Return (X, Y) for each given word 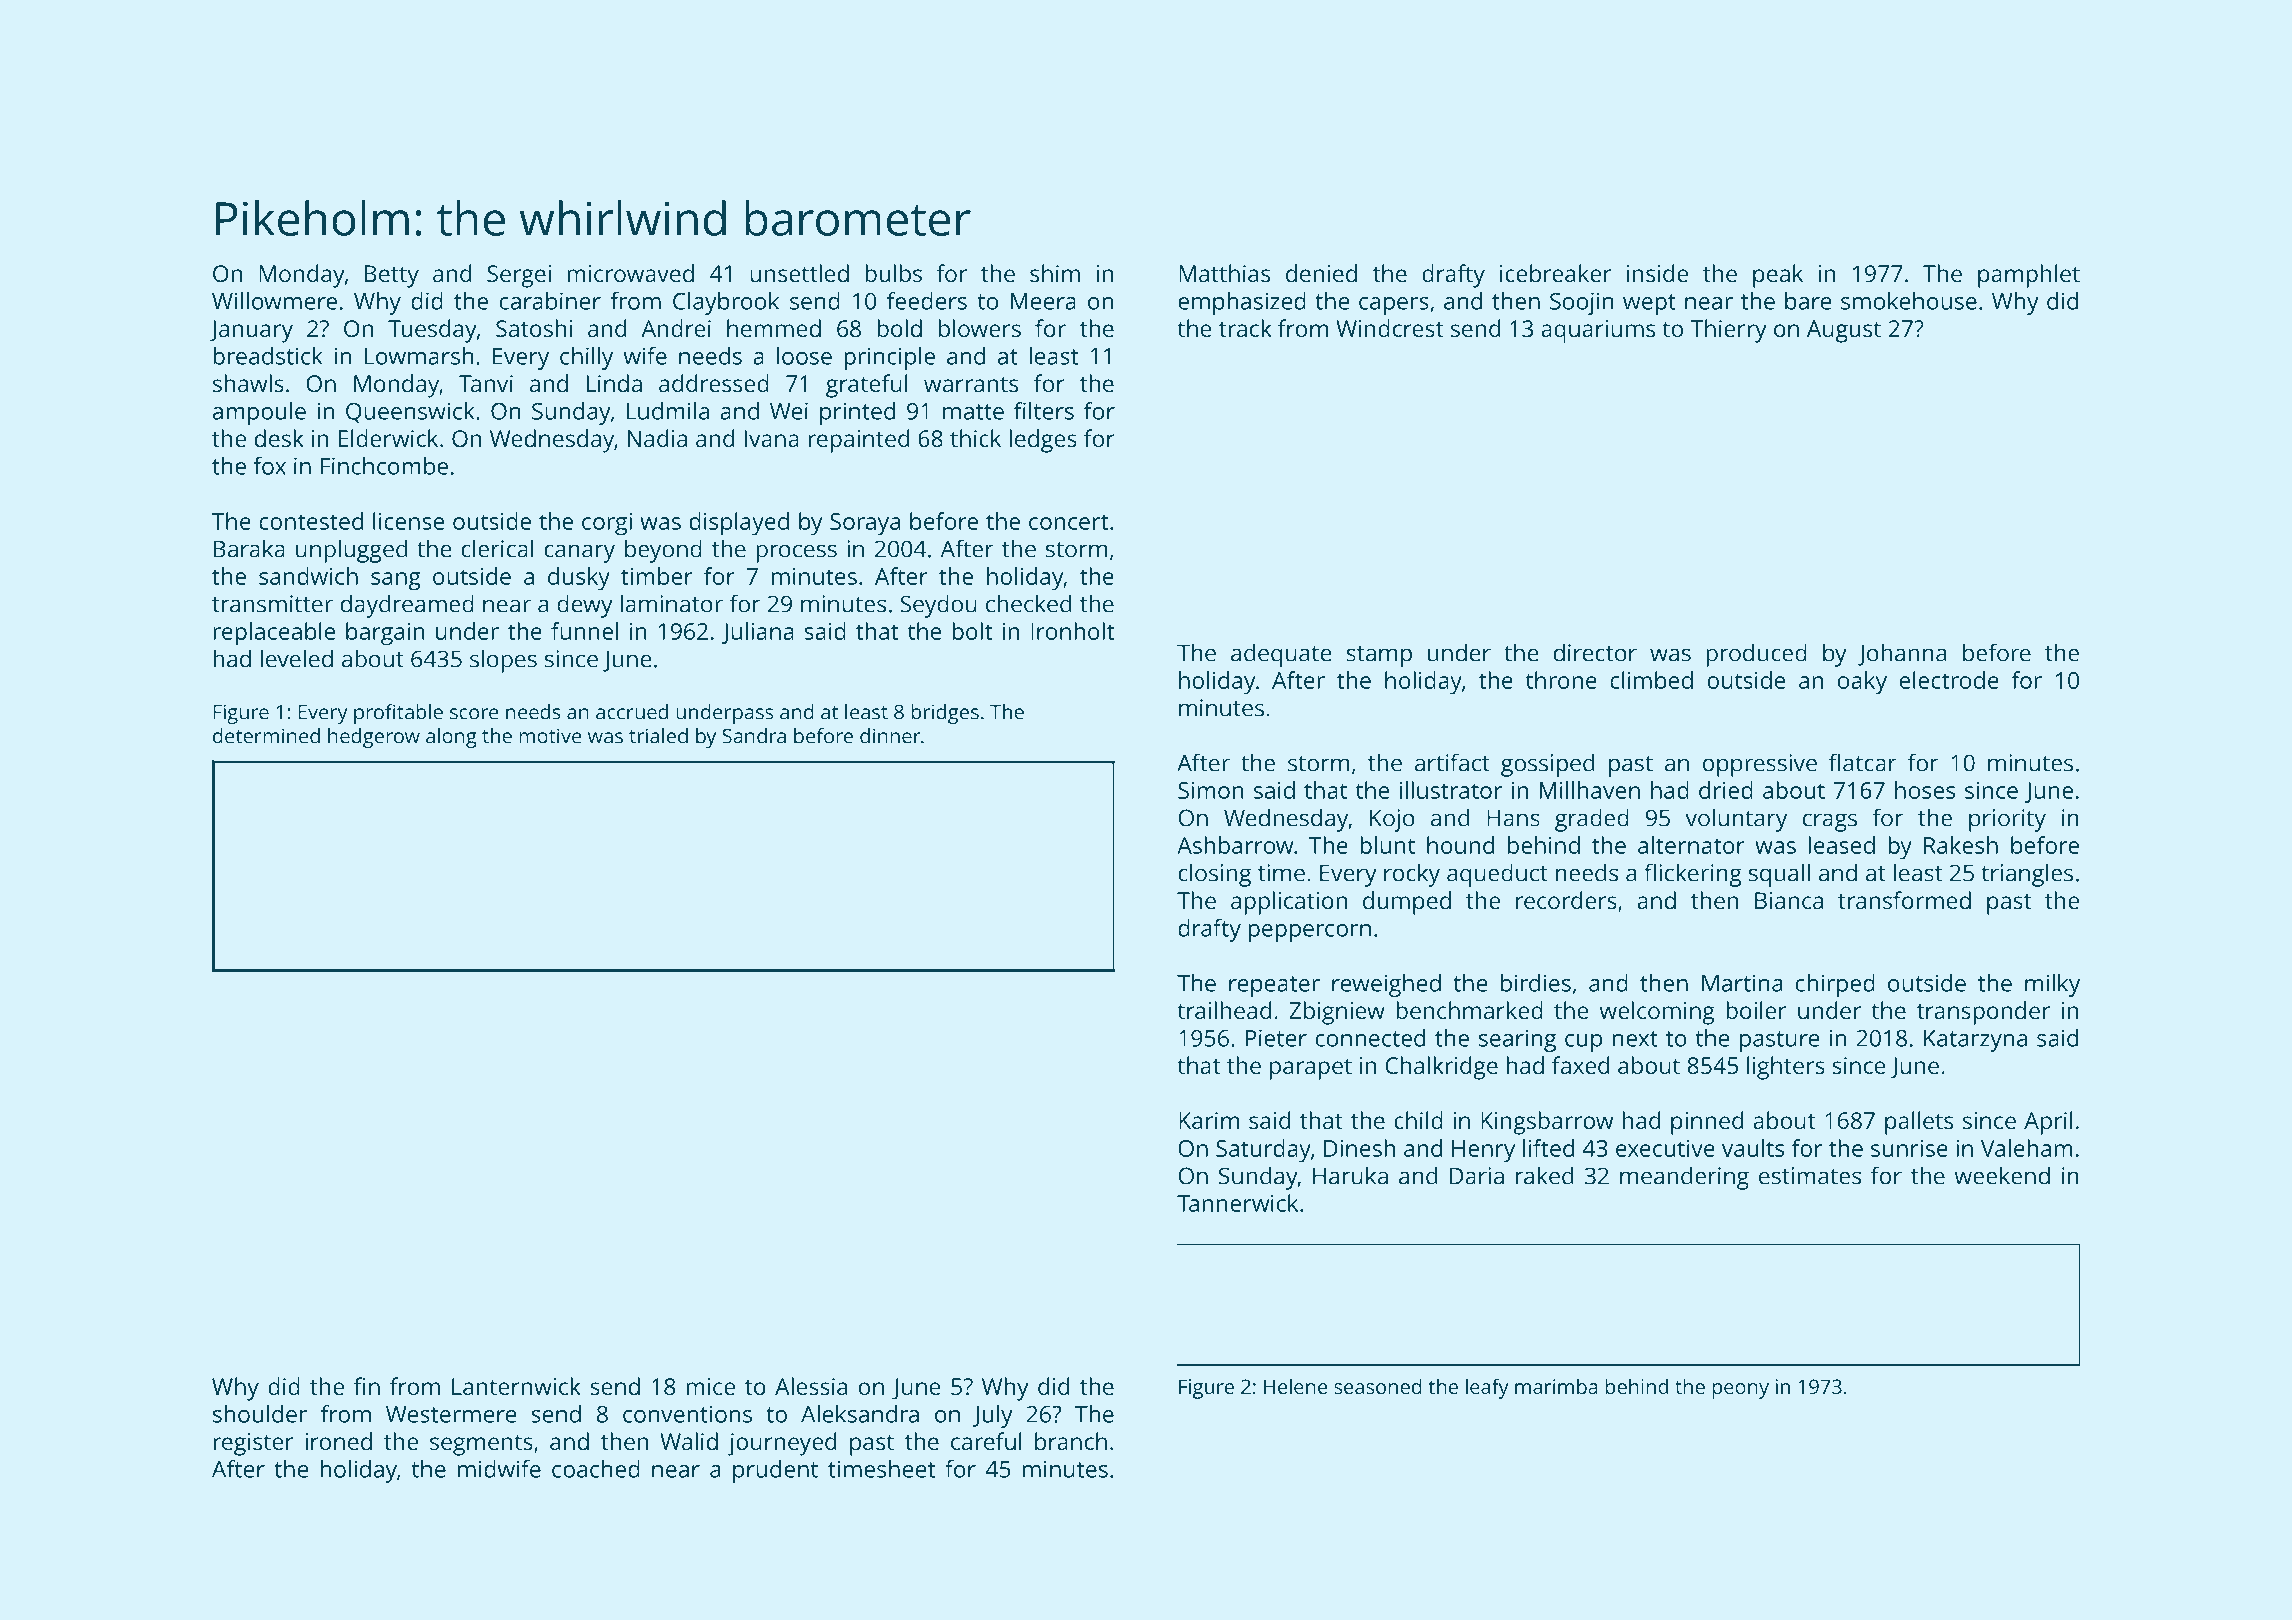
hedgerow (374, 738)
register (253, 1444)
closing (1214, 875)
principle (889, 358)
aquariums (1598, 331)
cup (1583, 1043)
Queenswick (410, 413)
